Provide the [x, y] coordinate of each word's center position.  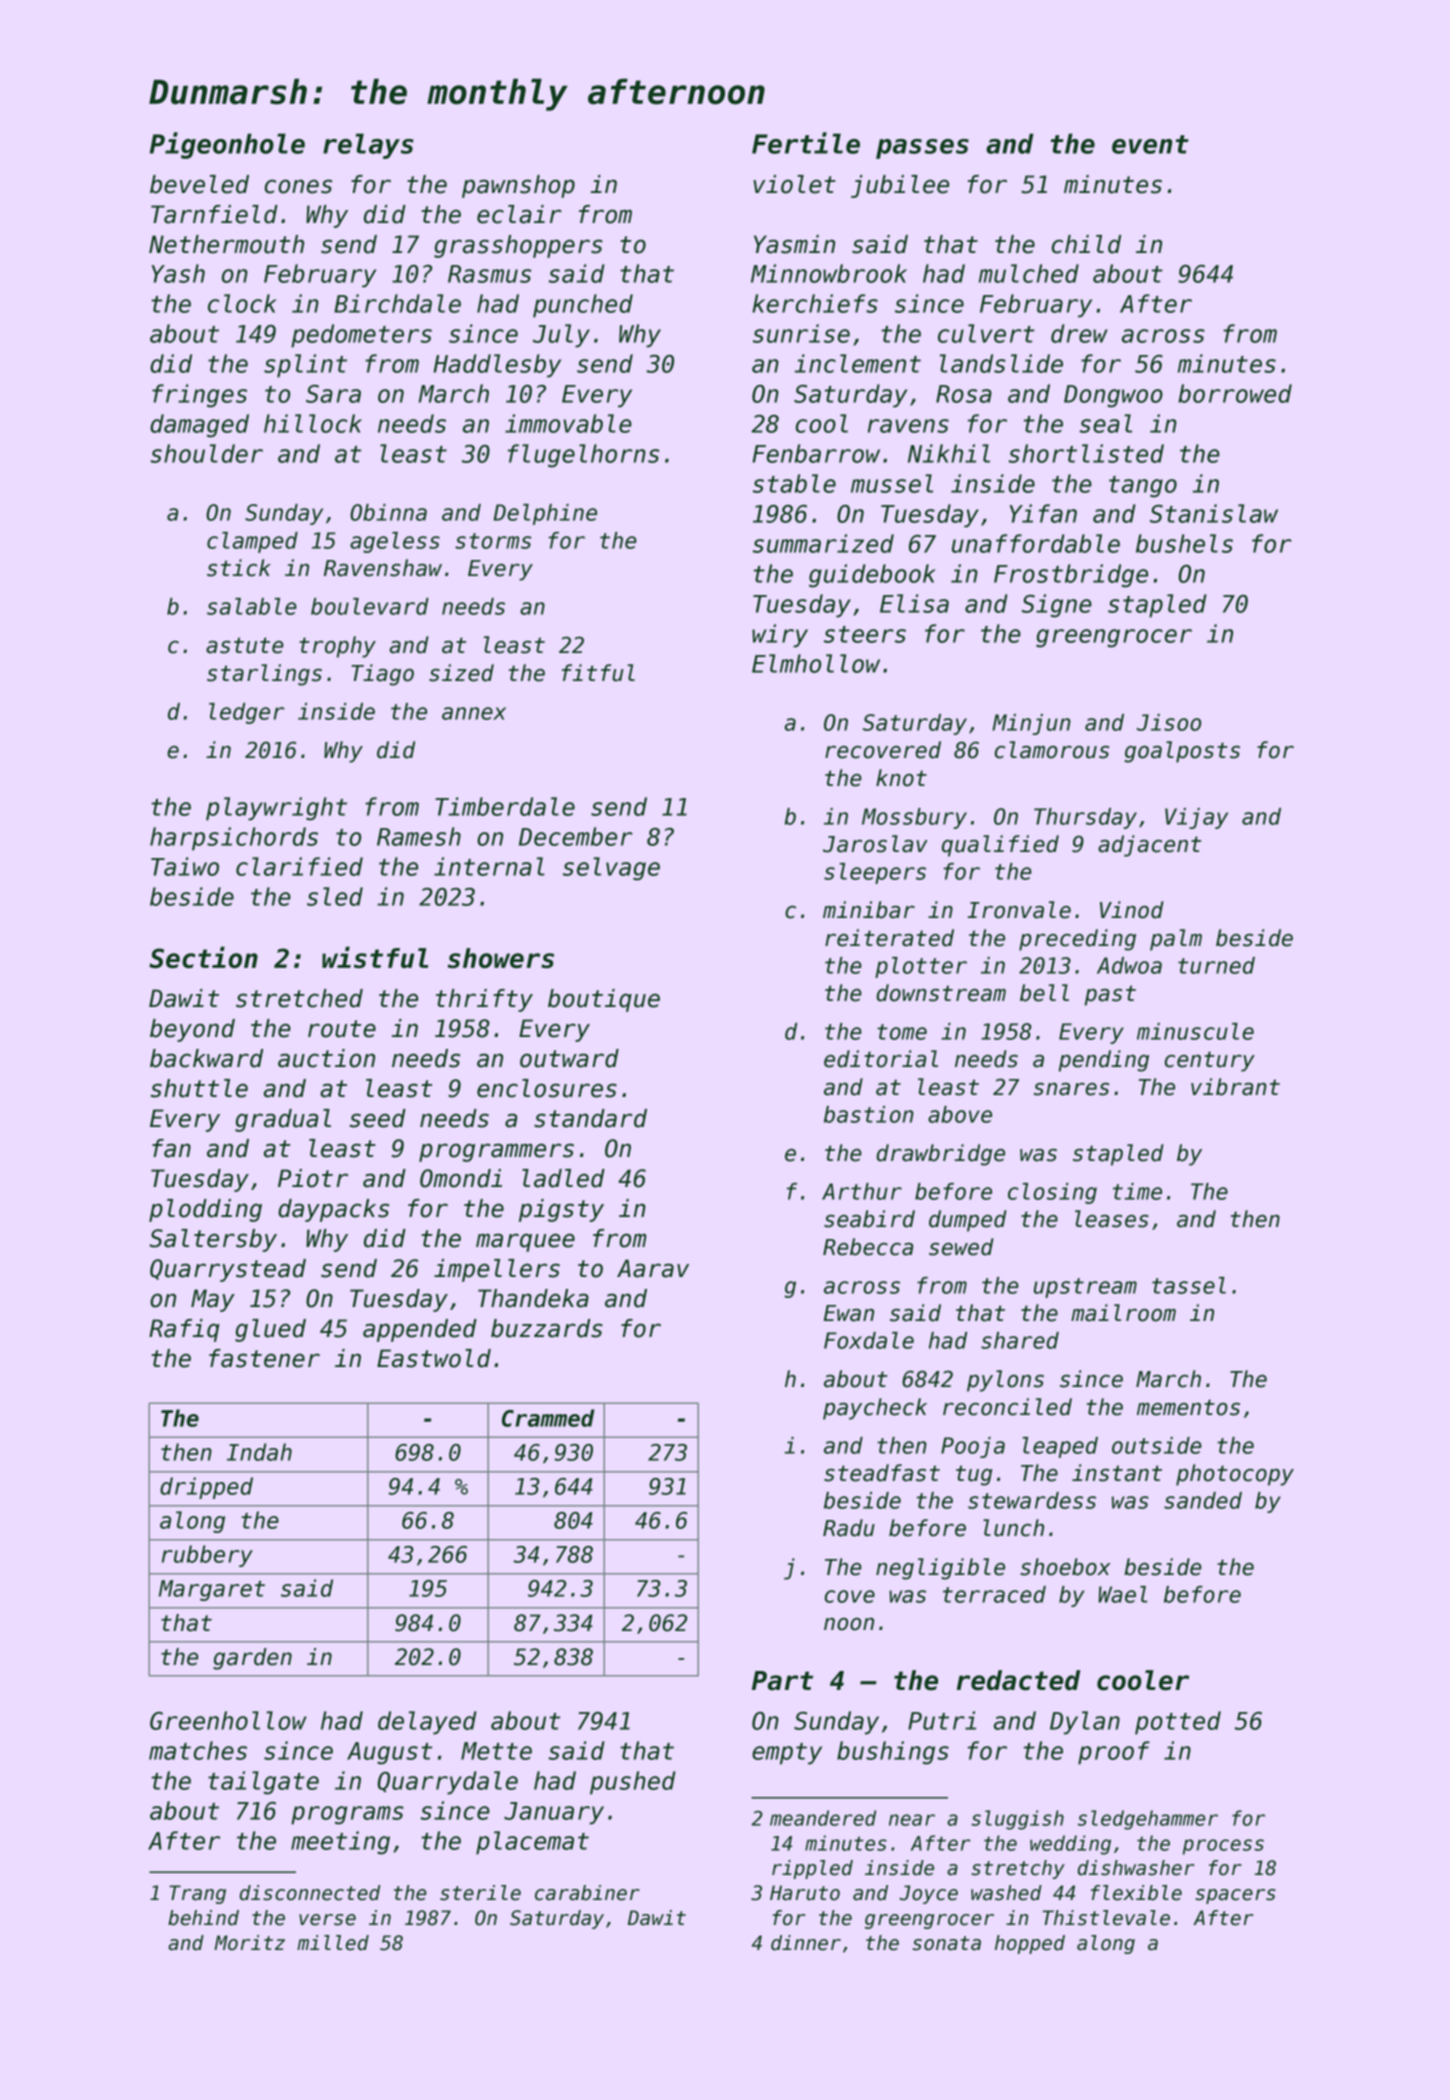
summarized [823, 543]
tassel [1189, 1285]
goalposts [1182, 752]
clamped [252, 542]
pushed [633, 1783]
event [1150, 144]
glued [270, 1330]
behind [203, 1918]
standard [590, 1118]
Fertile [806, 143]
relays [368, 146]
